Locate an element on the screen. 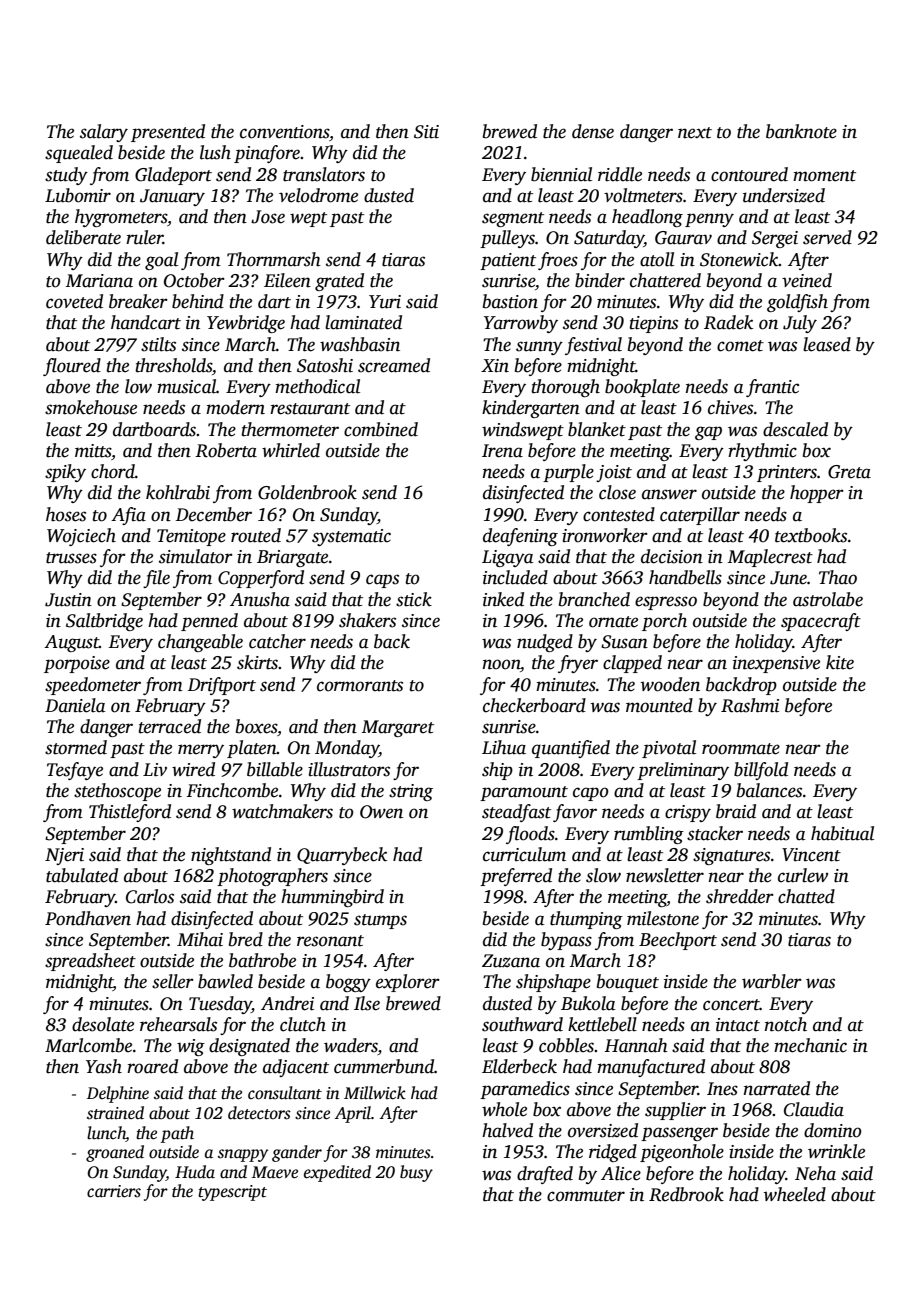  banknote is located at coordinates (801, 131).
